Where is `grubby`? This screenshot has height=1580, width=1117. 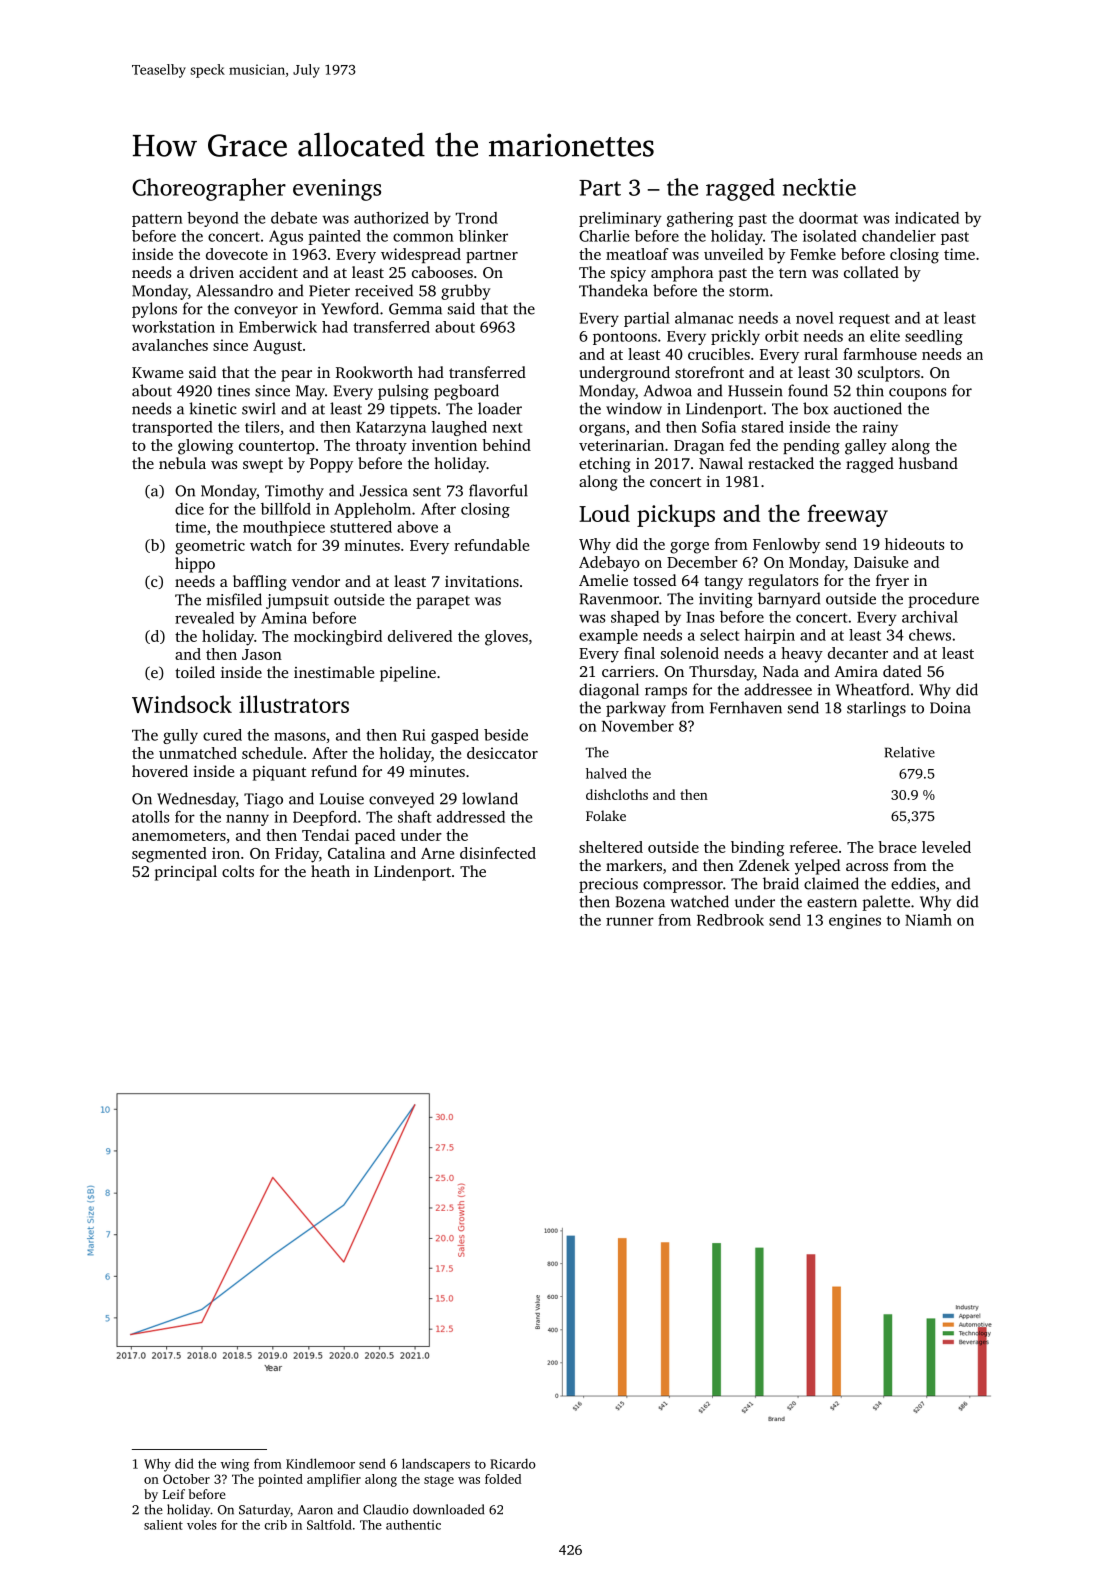
grubby is located at coordinates (465, 292).
